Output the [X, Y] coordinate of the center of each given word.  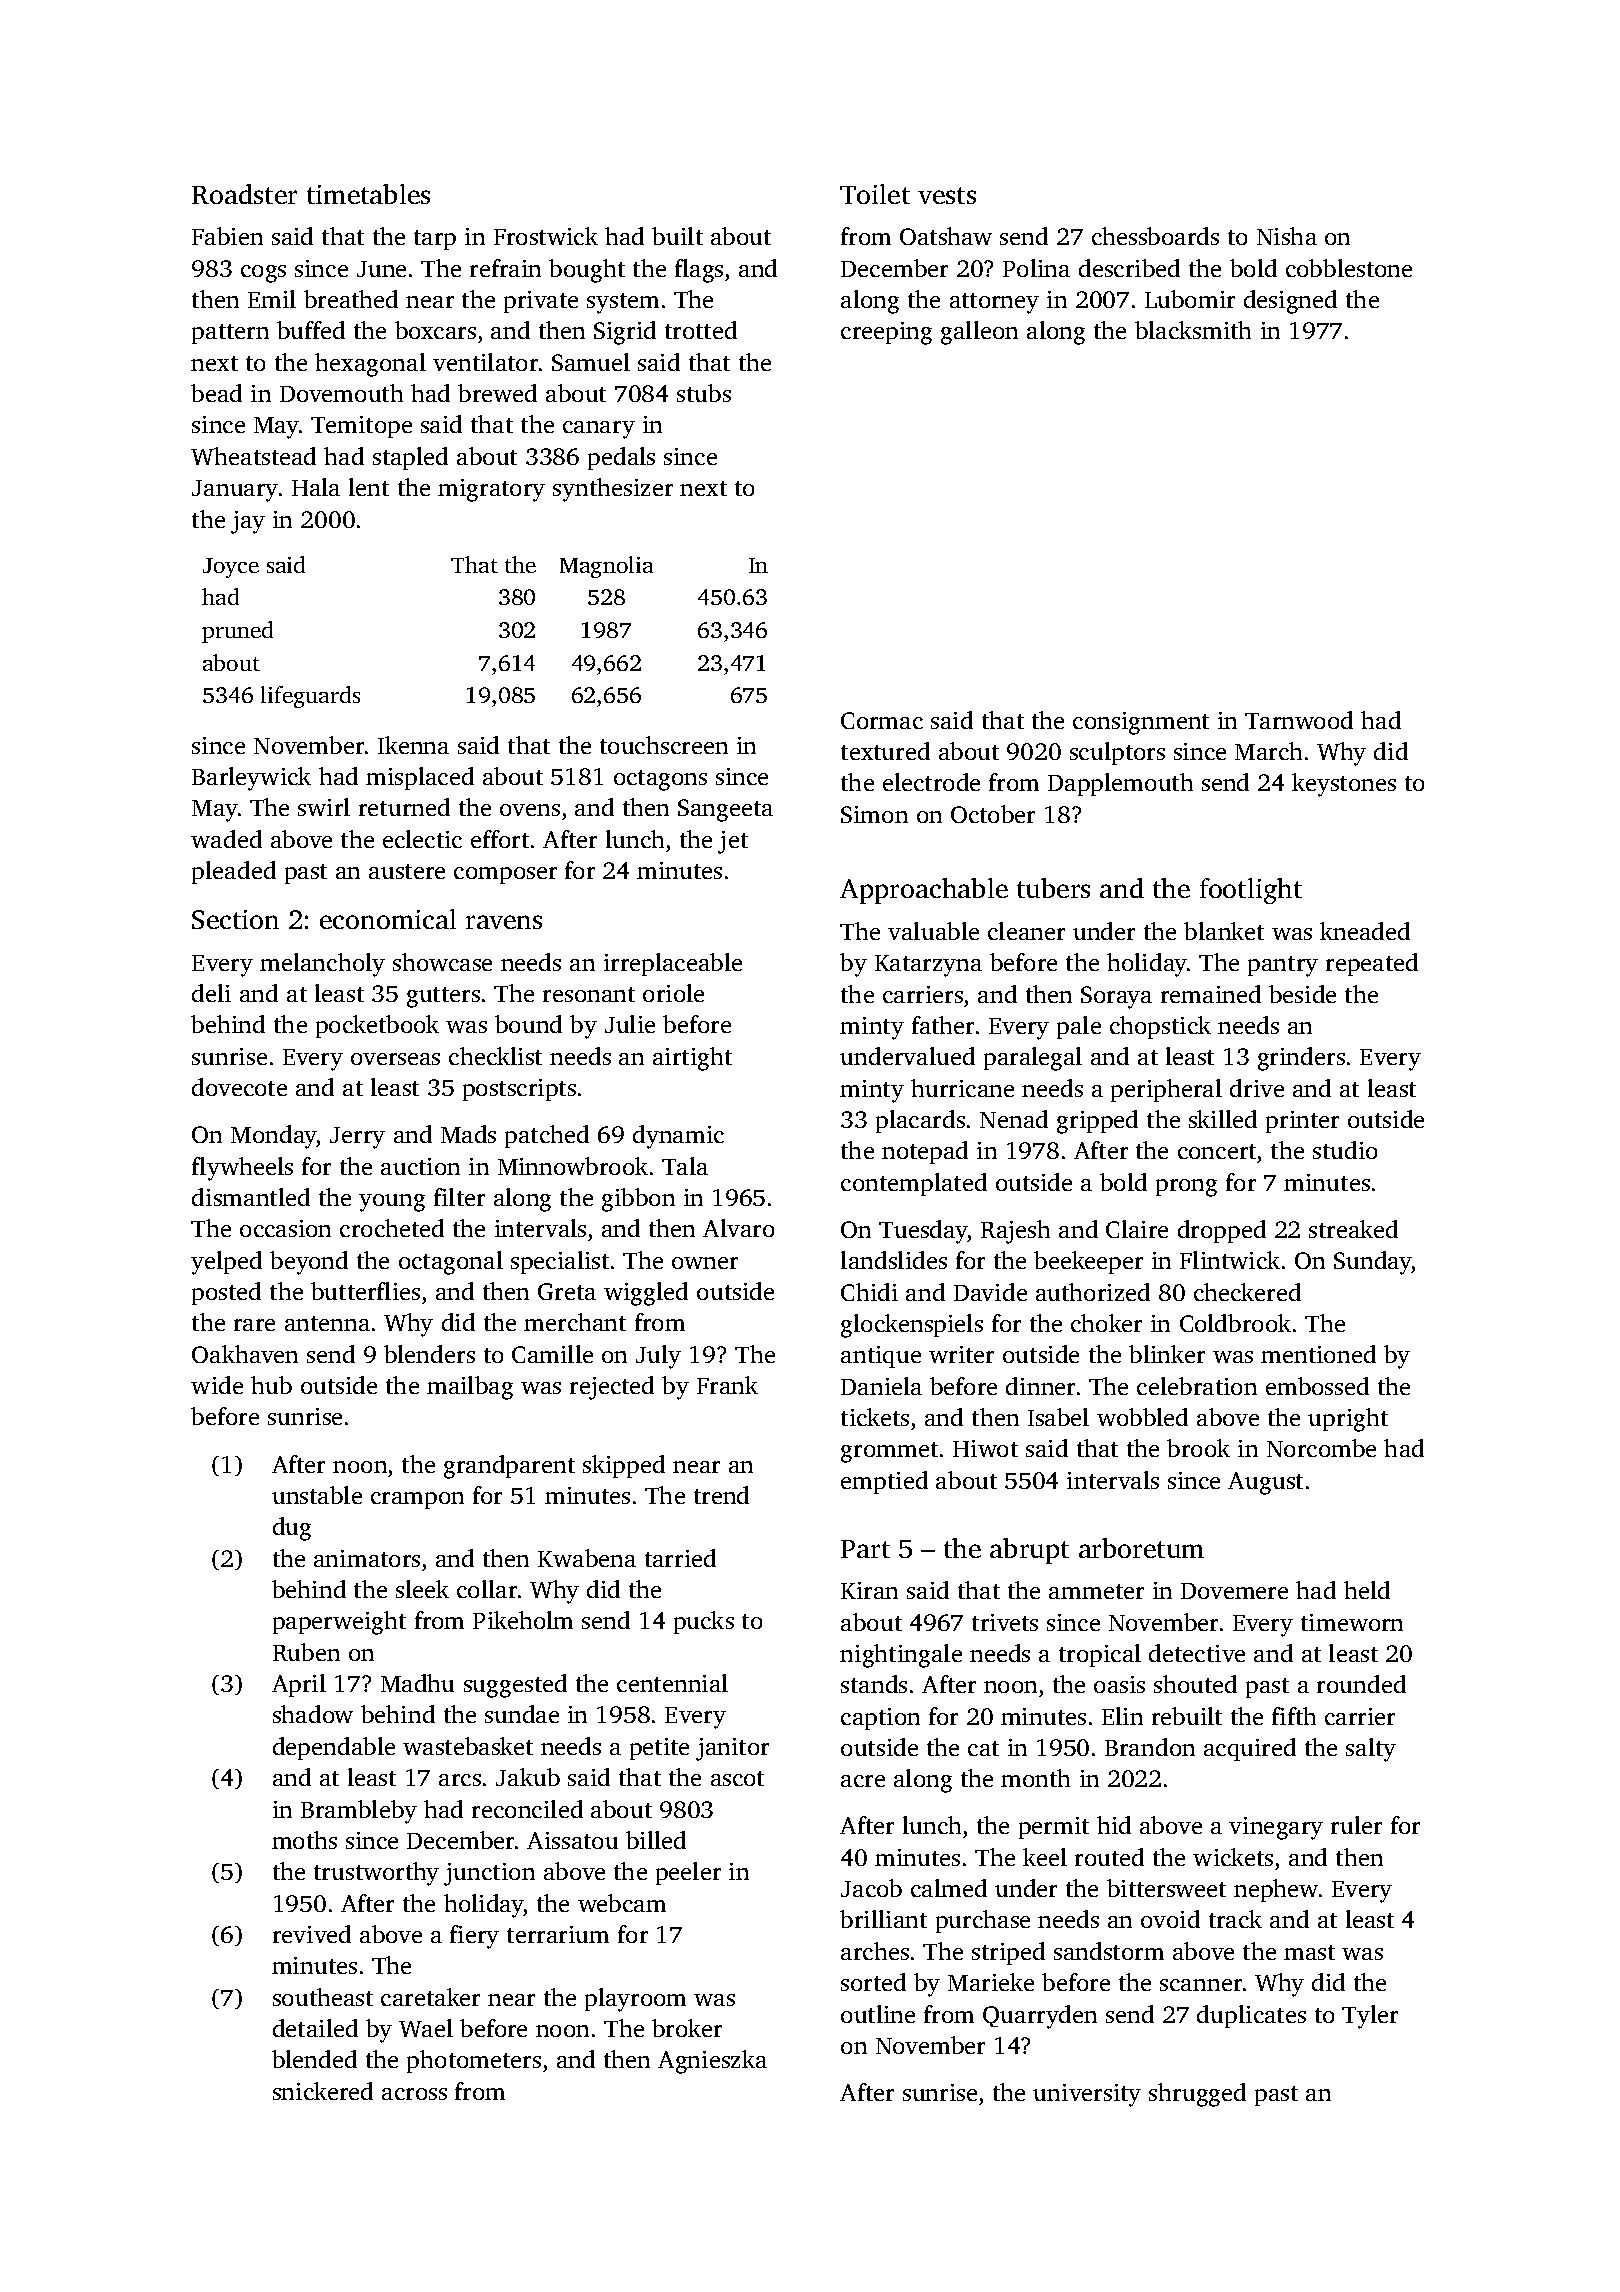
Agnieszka [712, 2062]
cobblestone [1349, 268]
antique [881, 1357]
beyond [309, 1263]
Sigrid [625, 333]
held [1367, 1590]
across [414, 2094]
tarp [435, 240]
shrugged [1197, 2095]
